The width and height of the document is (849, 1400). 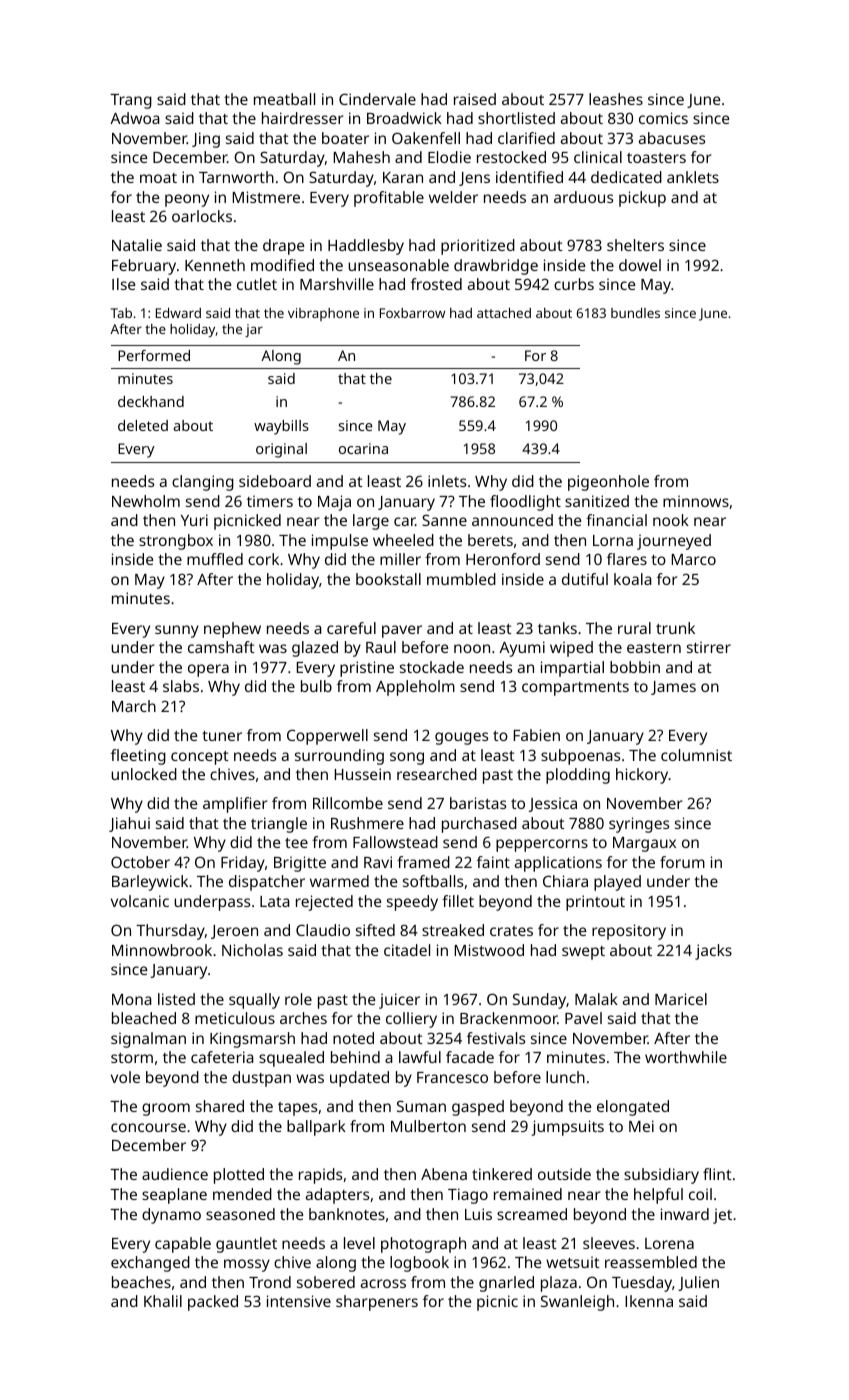 What do you see at coordinates (243, 864) in the document?
I see `Friday` at bounding box center [243, 864].
